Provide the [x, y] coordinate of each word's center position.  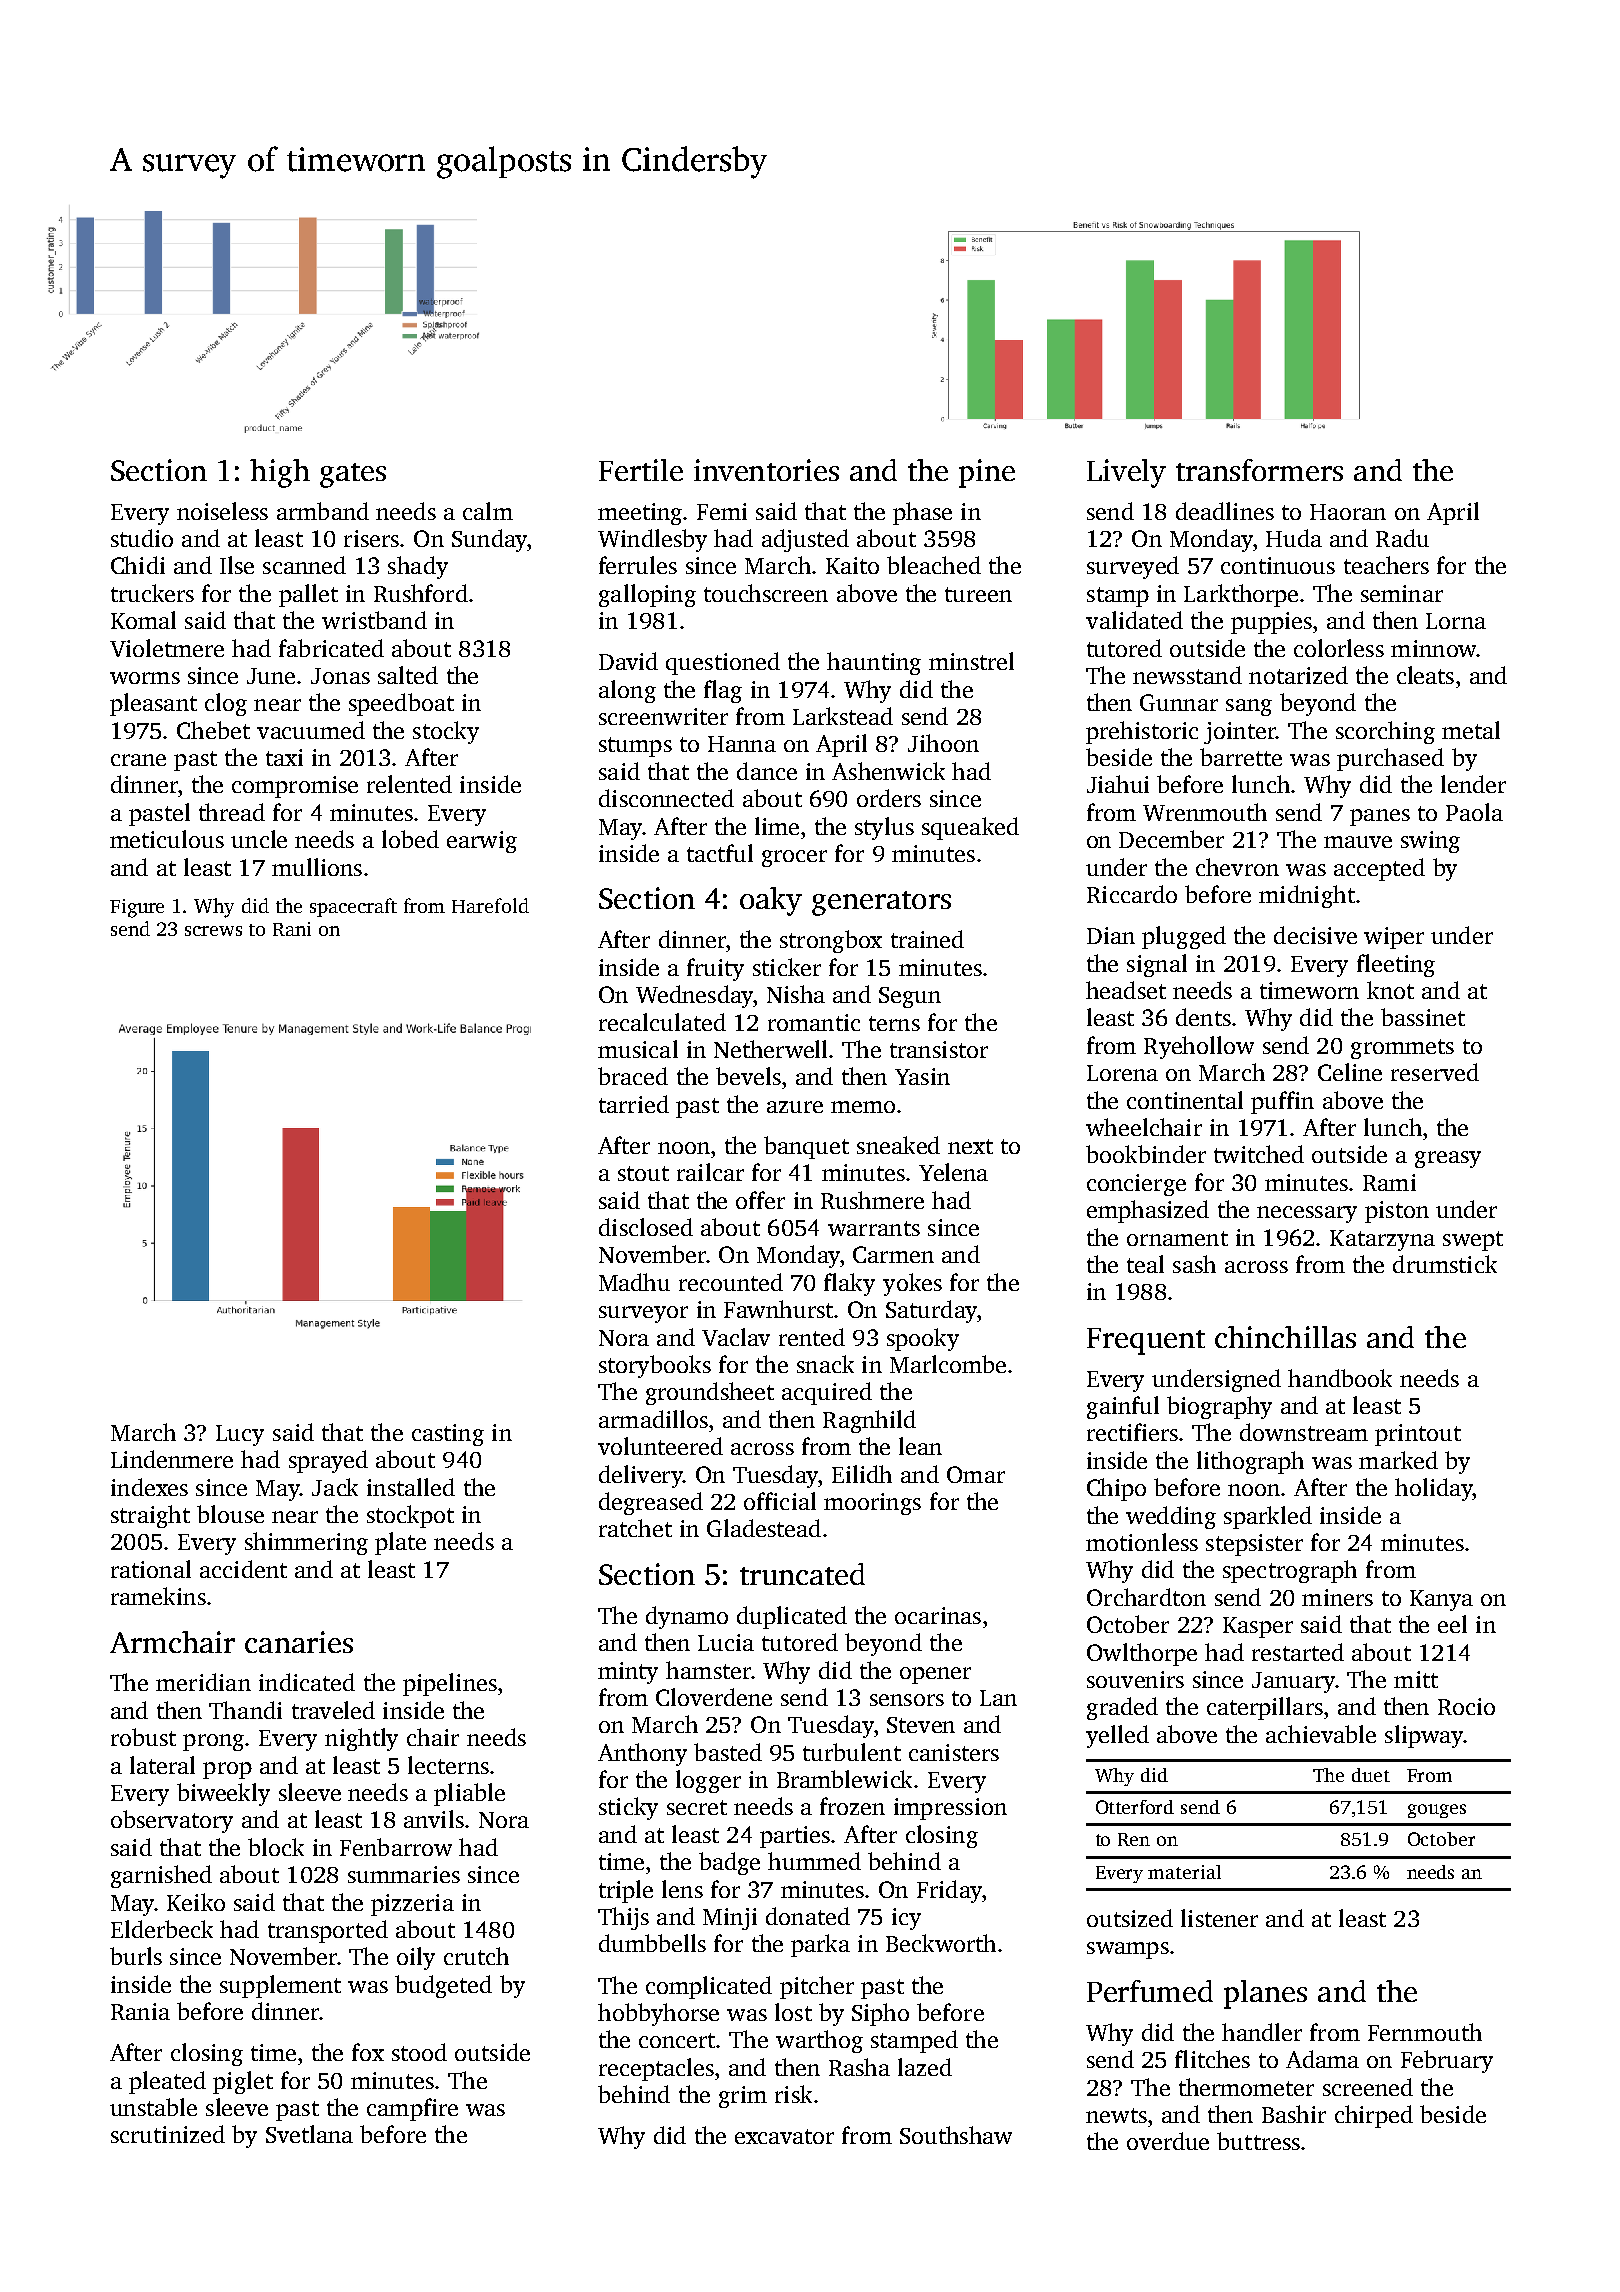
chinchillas [1285, 1337]
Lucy [240, 1435]
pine [987, 473]
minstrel [971, 661]
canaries [299, 1642]
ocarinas [938, 1615]
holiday [1434, 1489]
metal [1471, 730]
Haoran [1348, 512]
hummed [814, 1861]
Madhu [634, 1282]
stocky [446, 732]
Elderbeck [162, 1929]
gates [353, 475]
